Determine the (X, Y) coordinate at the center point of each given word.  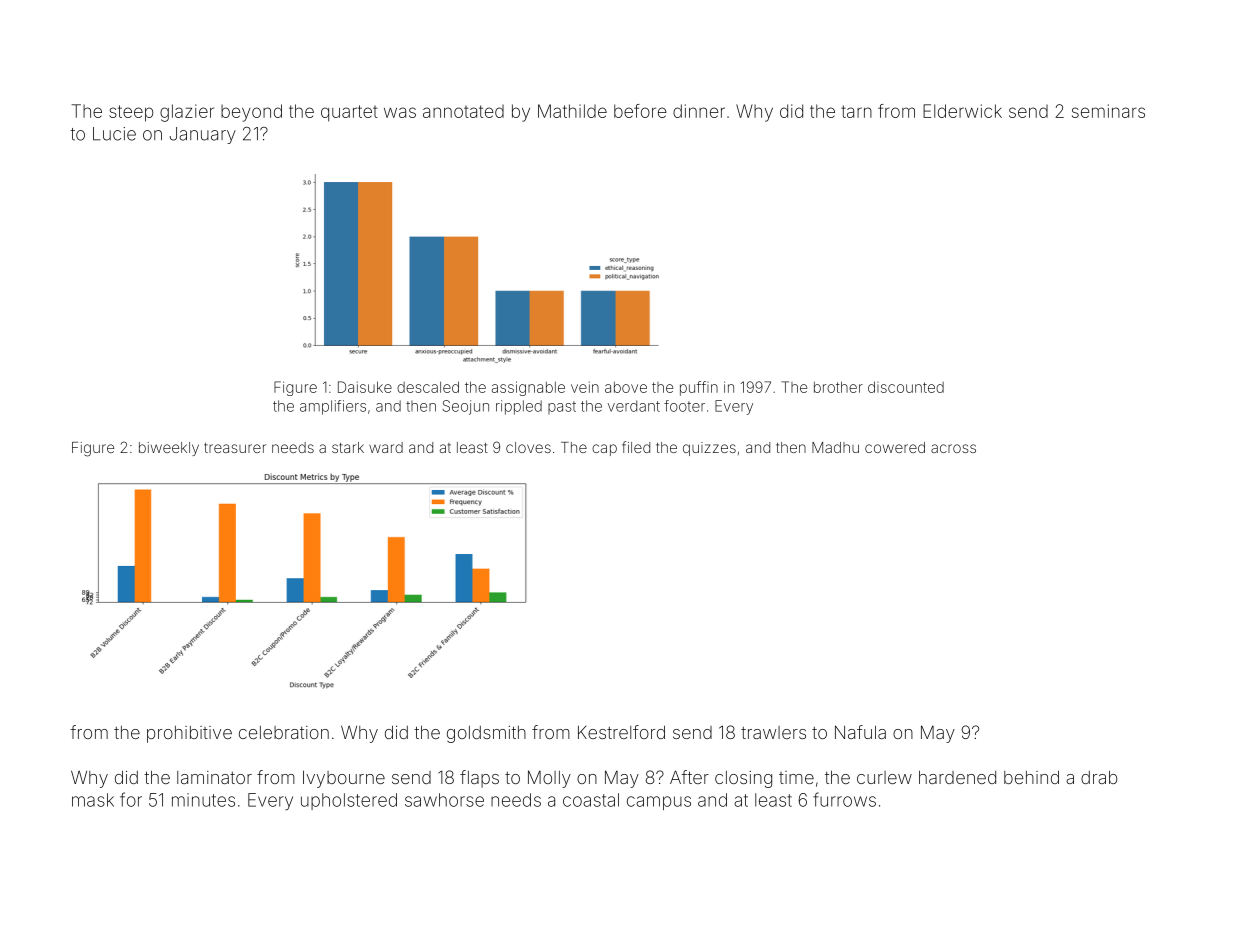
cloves (528, 447)
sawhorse (444, 800)
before (640, 111)
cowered (895, 447)
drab (1099, 777)
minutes (203, 800)
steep (131, 113)
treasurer (235, 448)
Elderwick (962, 111)
